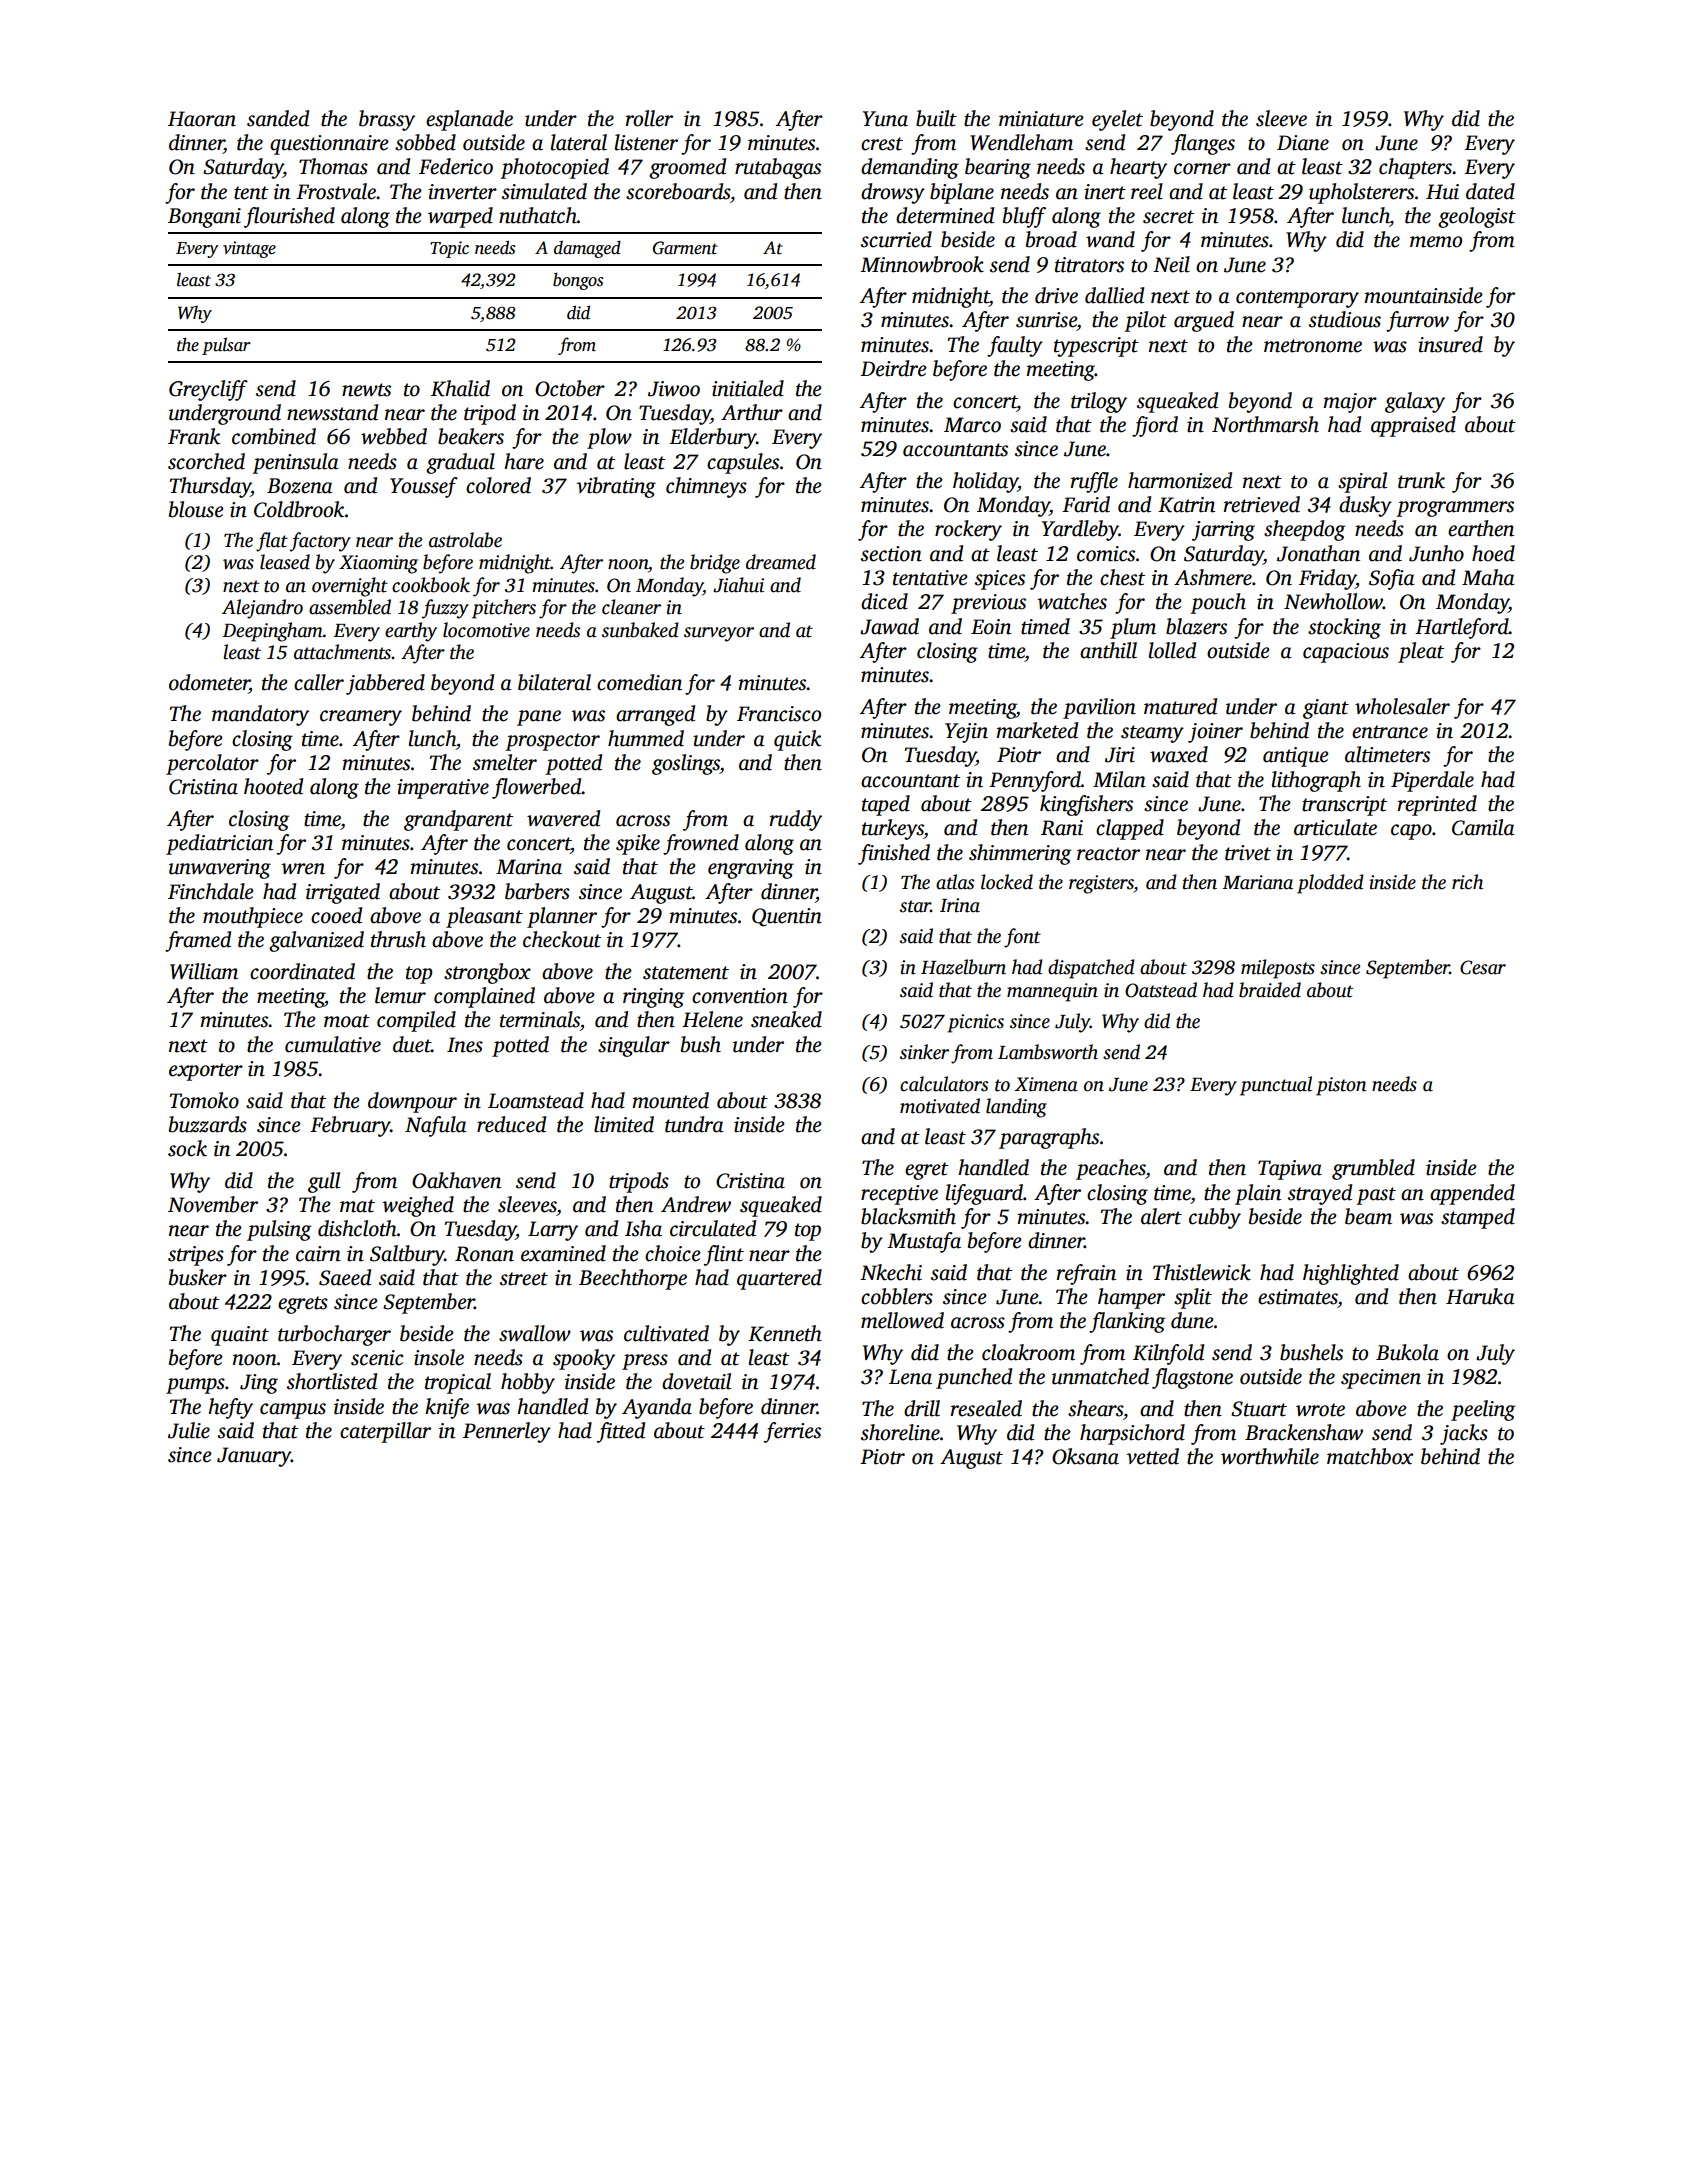 Image resolution: width=1683 pixels, height=2178 pixels. What do you see at coordinates (469, 120) in the page?
I see `esplanade` at bounding box center [469, 120].
